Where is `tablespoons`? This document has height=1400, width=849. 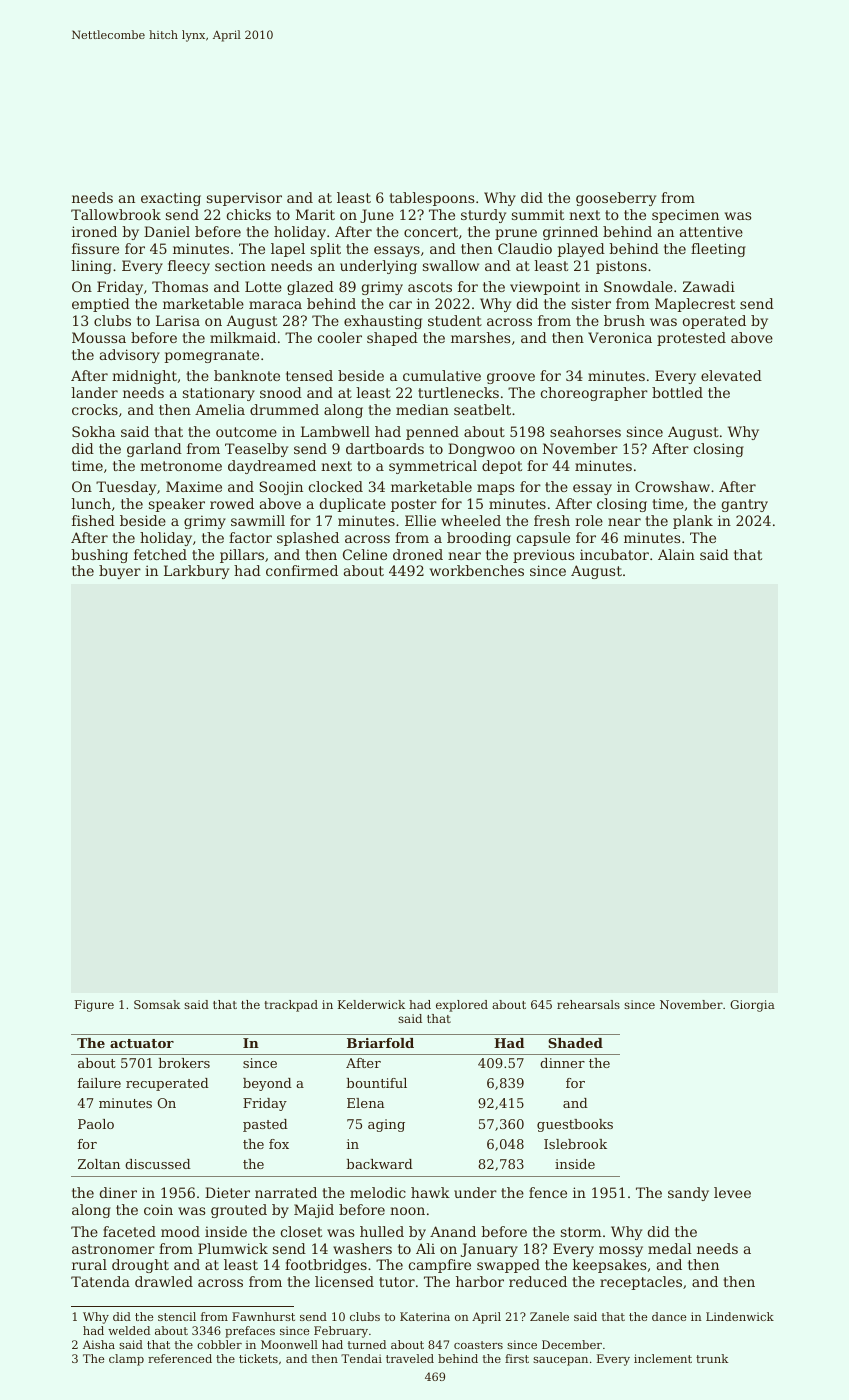
tablespoons is located at coordinates (432, 199).
